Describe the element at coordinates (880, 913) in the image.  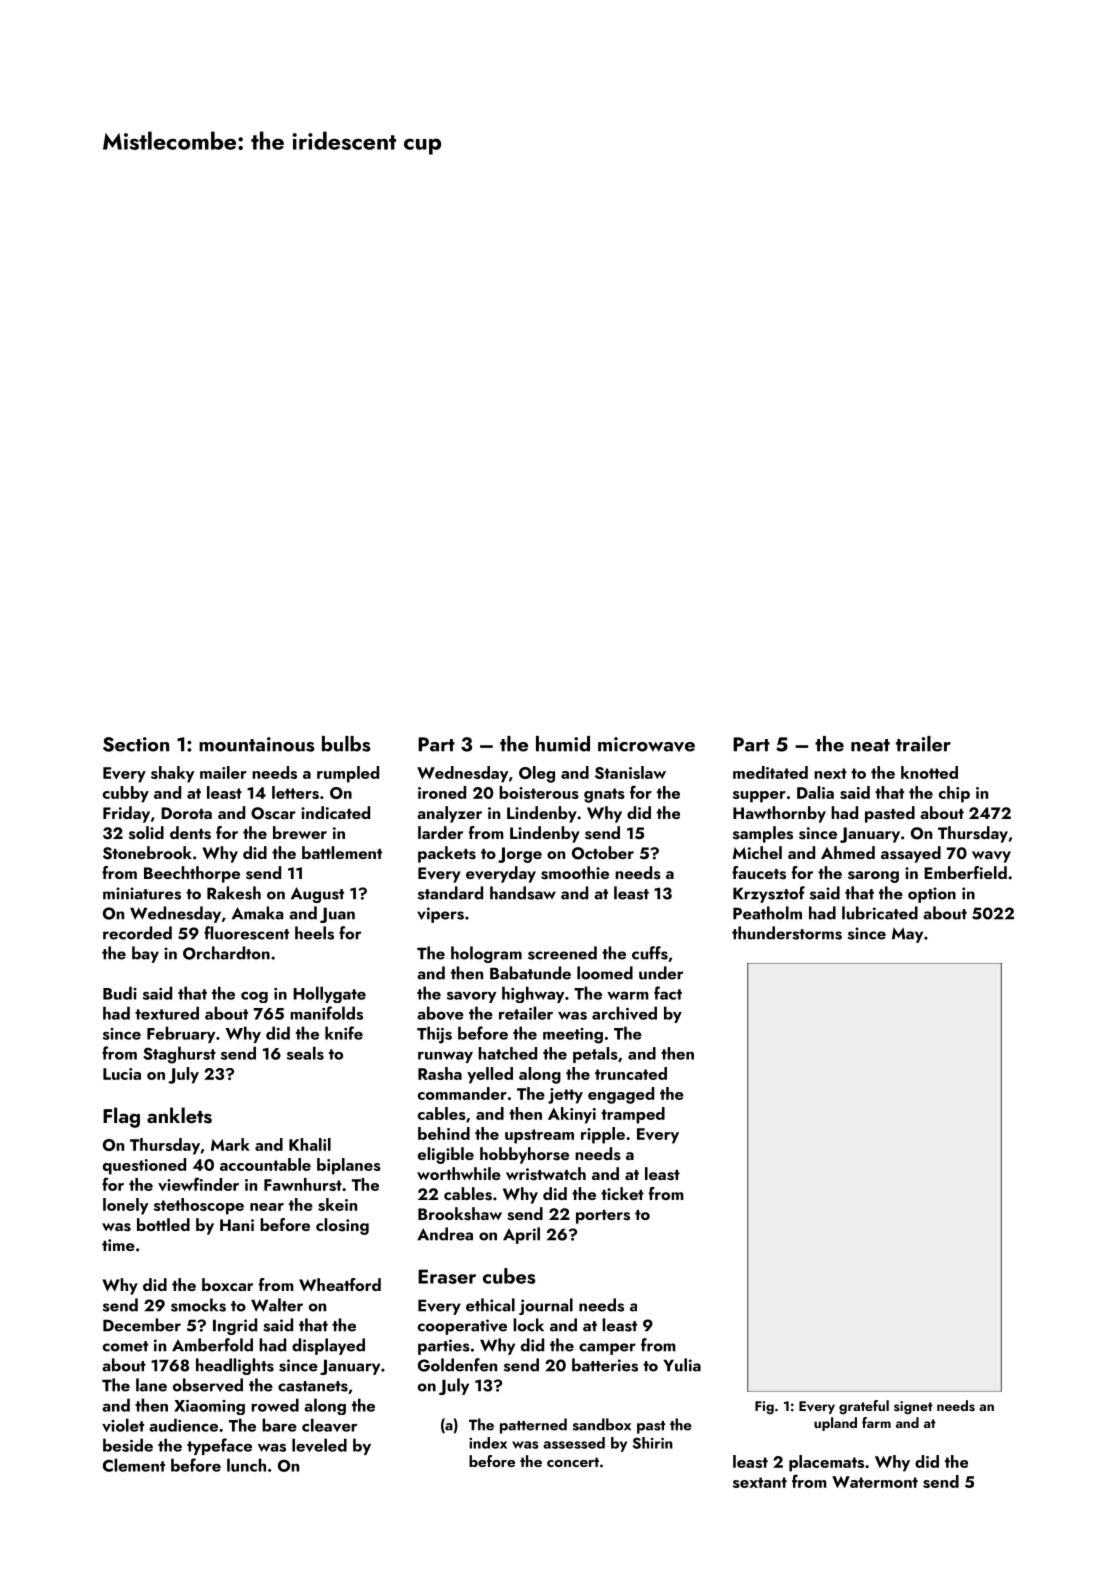
I see `lubricated` at that location.
